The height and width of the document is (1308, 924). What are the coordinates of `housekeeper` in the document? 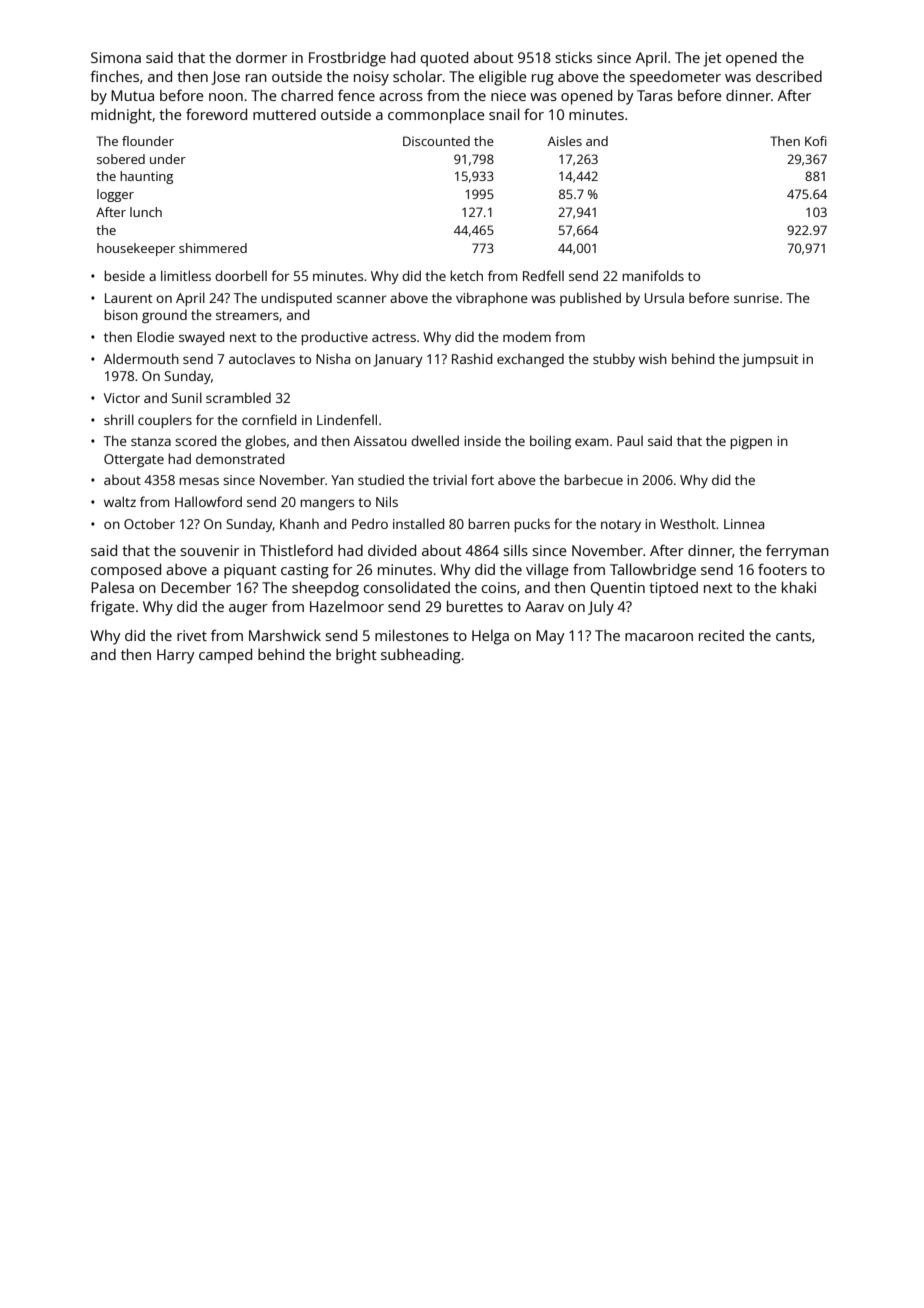 It's located at (136, 249).
